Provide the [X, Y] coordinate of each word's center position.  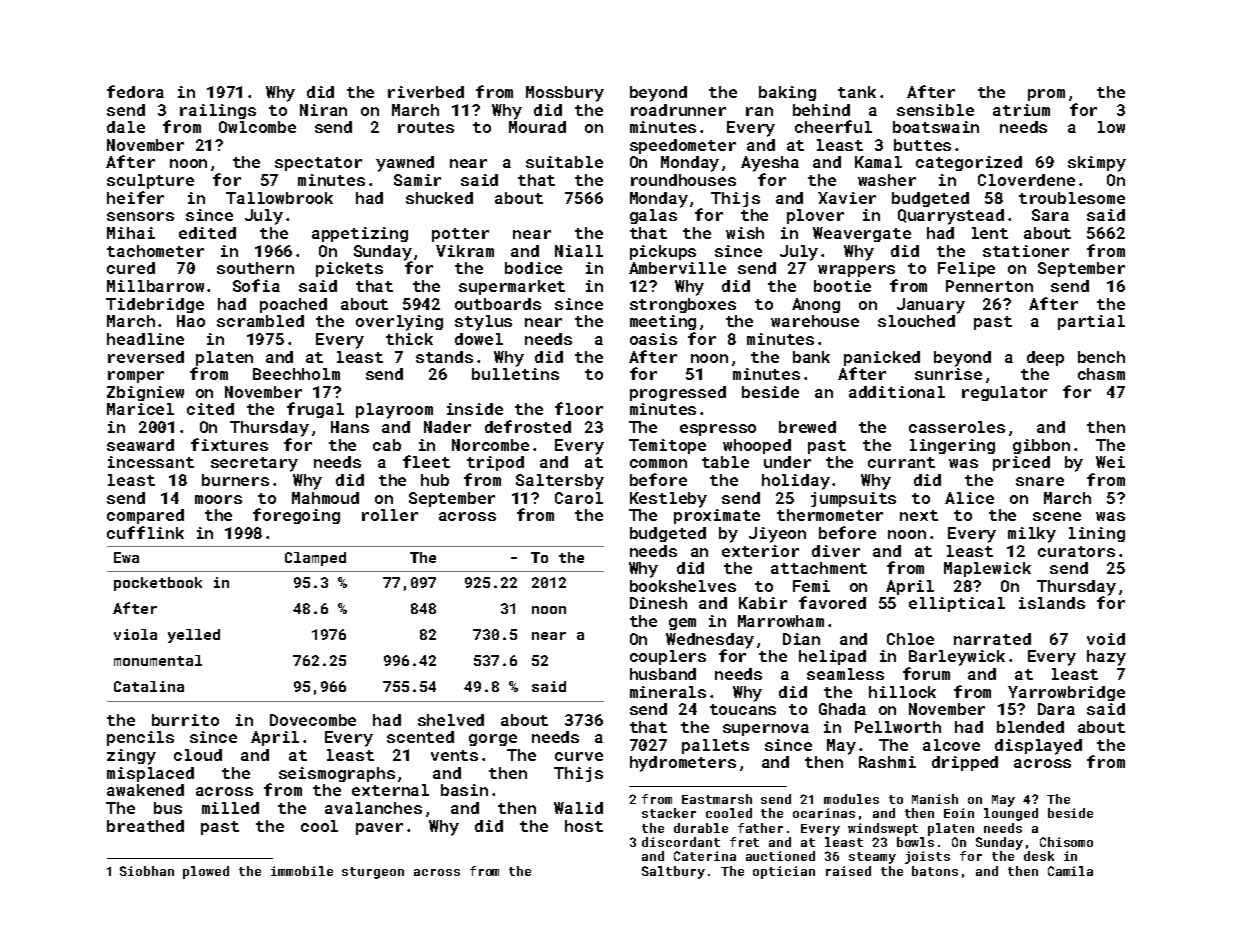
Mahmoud [325, 498]
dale [126, 127]
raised [848, 871]
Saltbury [673, 872]
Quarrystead [951, 217]
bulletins [515, 374]
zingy [131, 757]
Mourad [537, 127]
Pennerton [989, 286]
